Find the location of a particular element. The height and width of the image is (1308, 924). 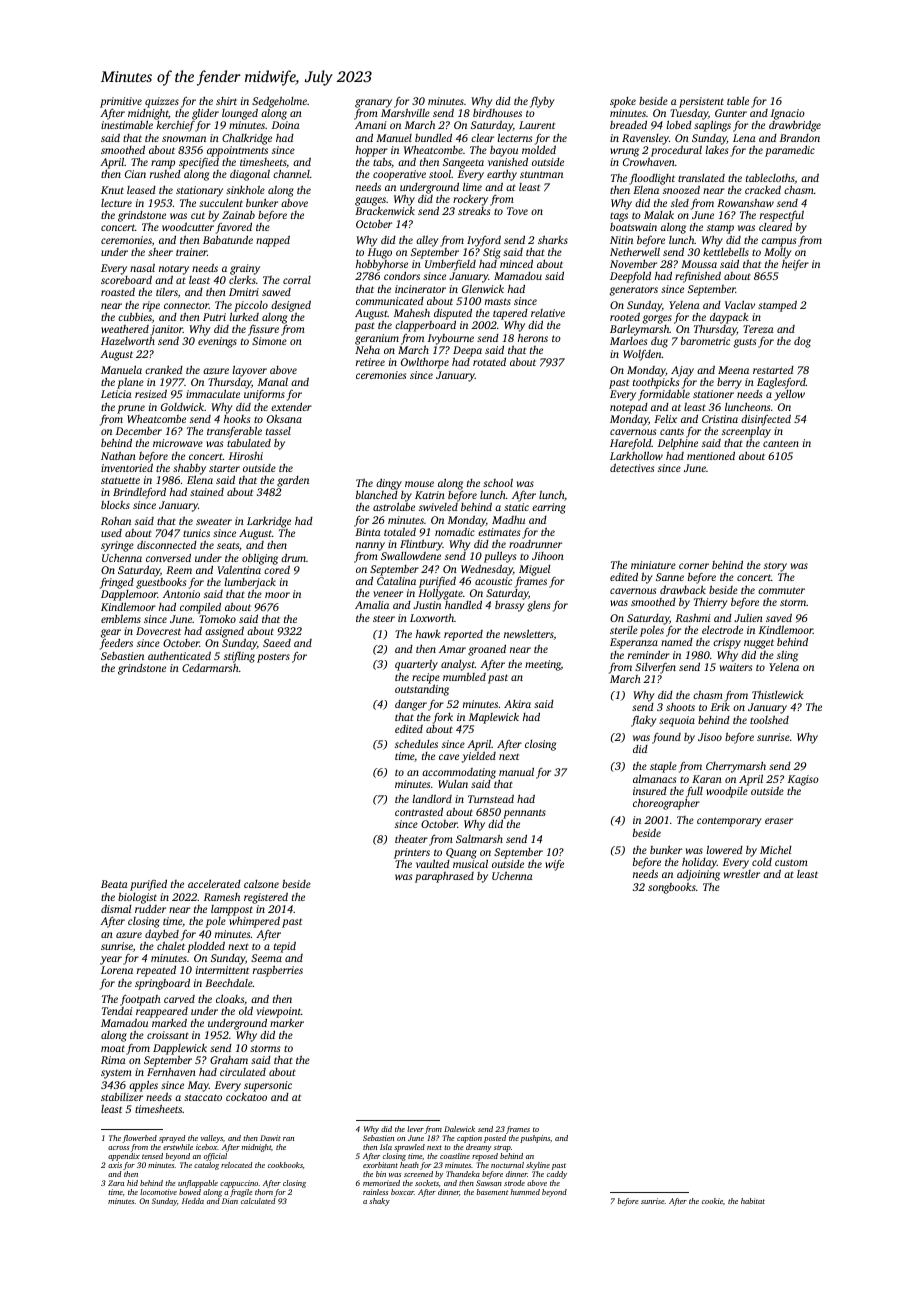

locomotive is located at coordinates (158, 1192).
